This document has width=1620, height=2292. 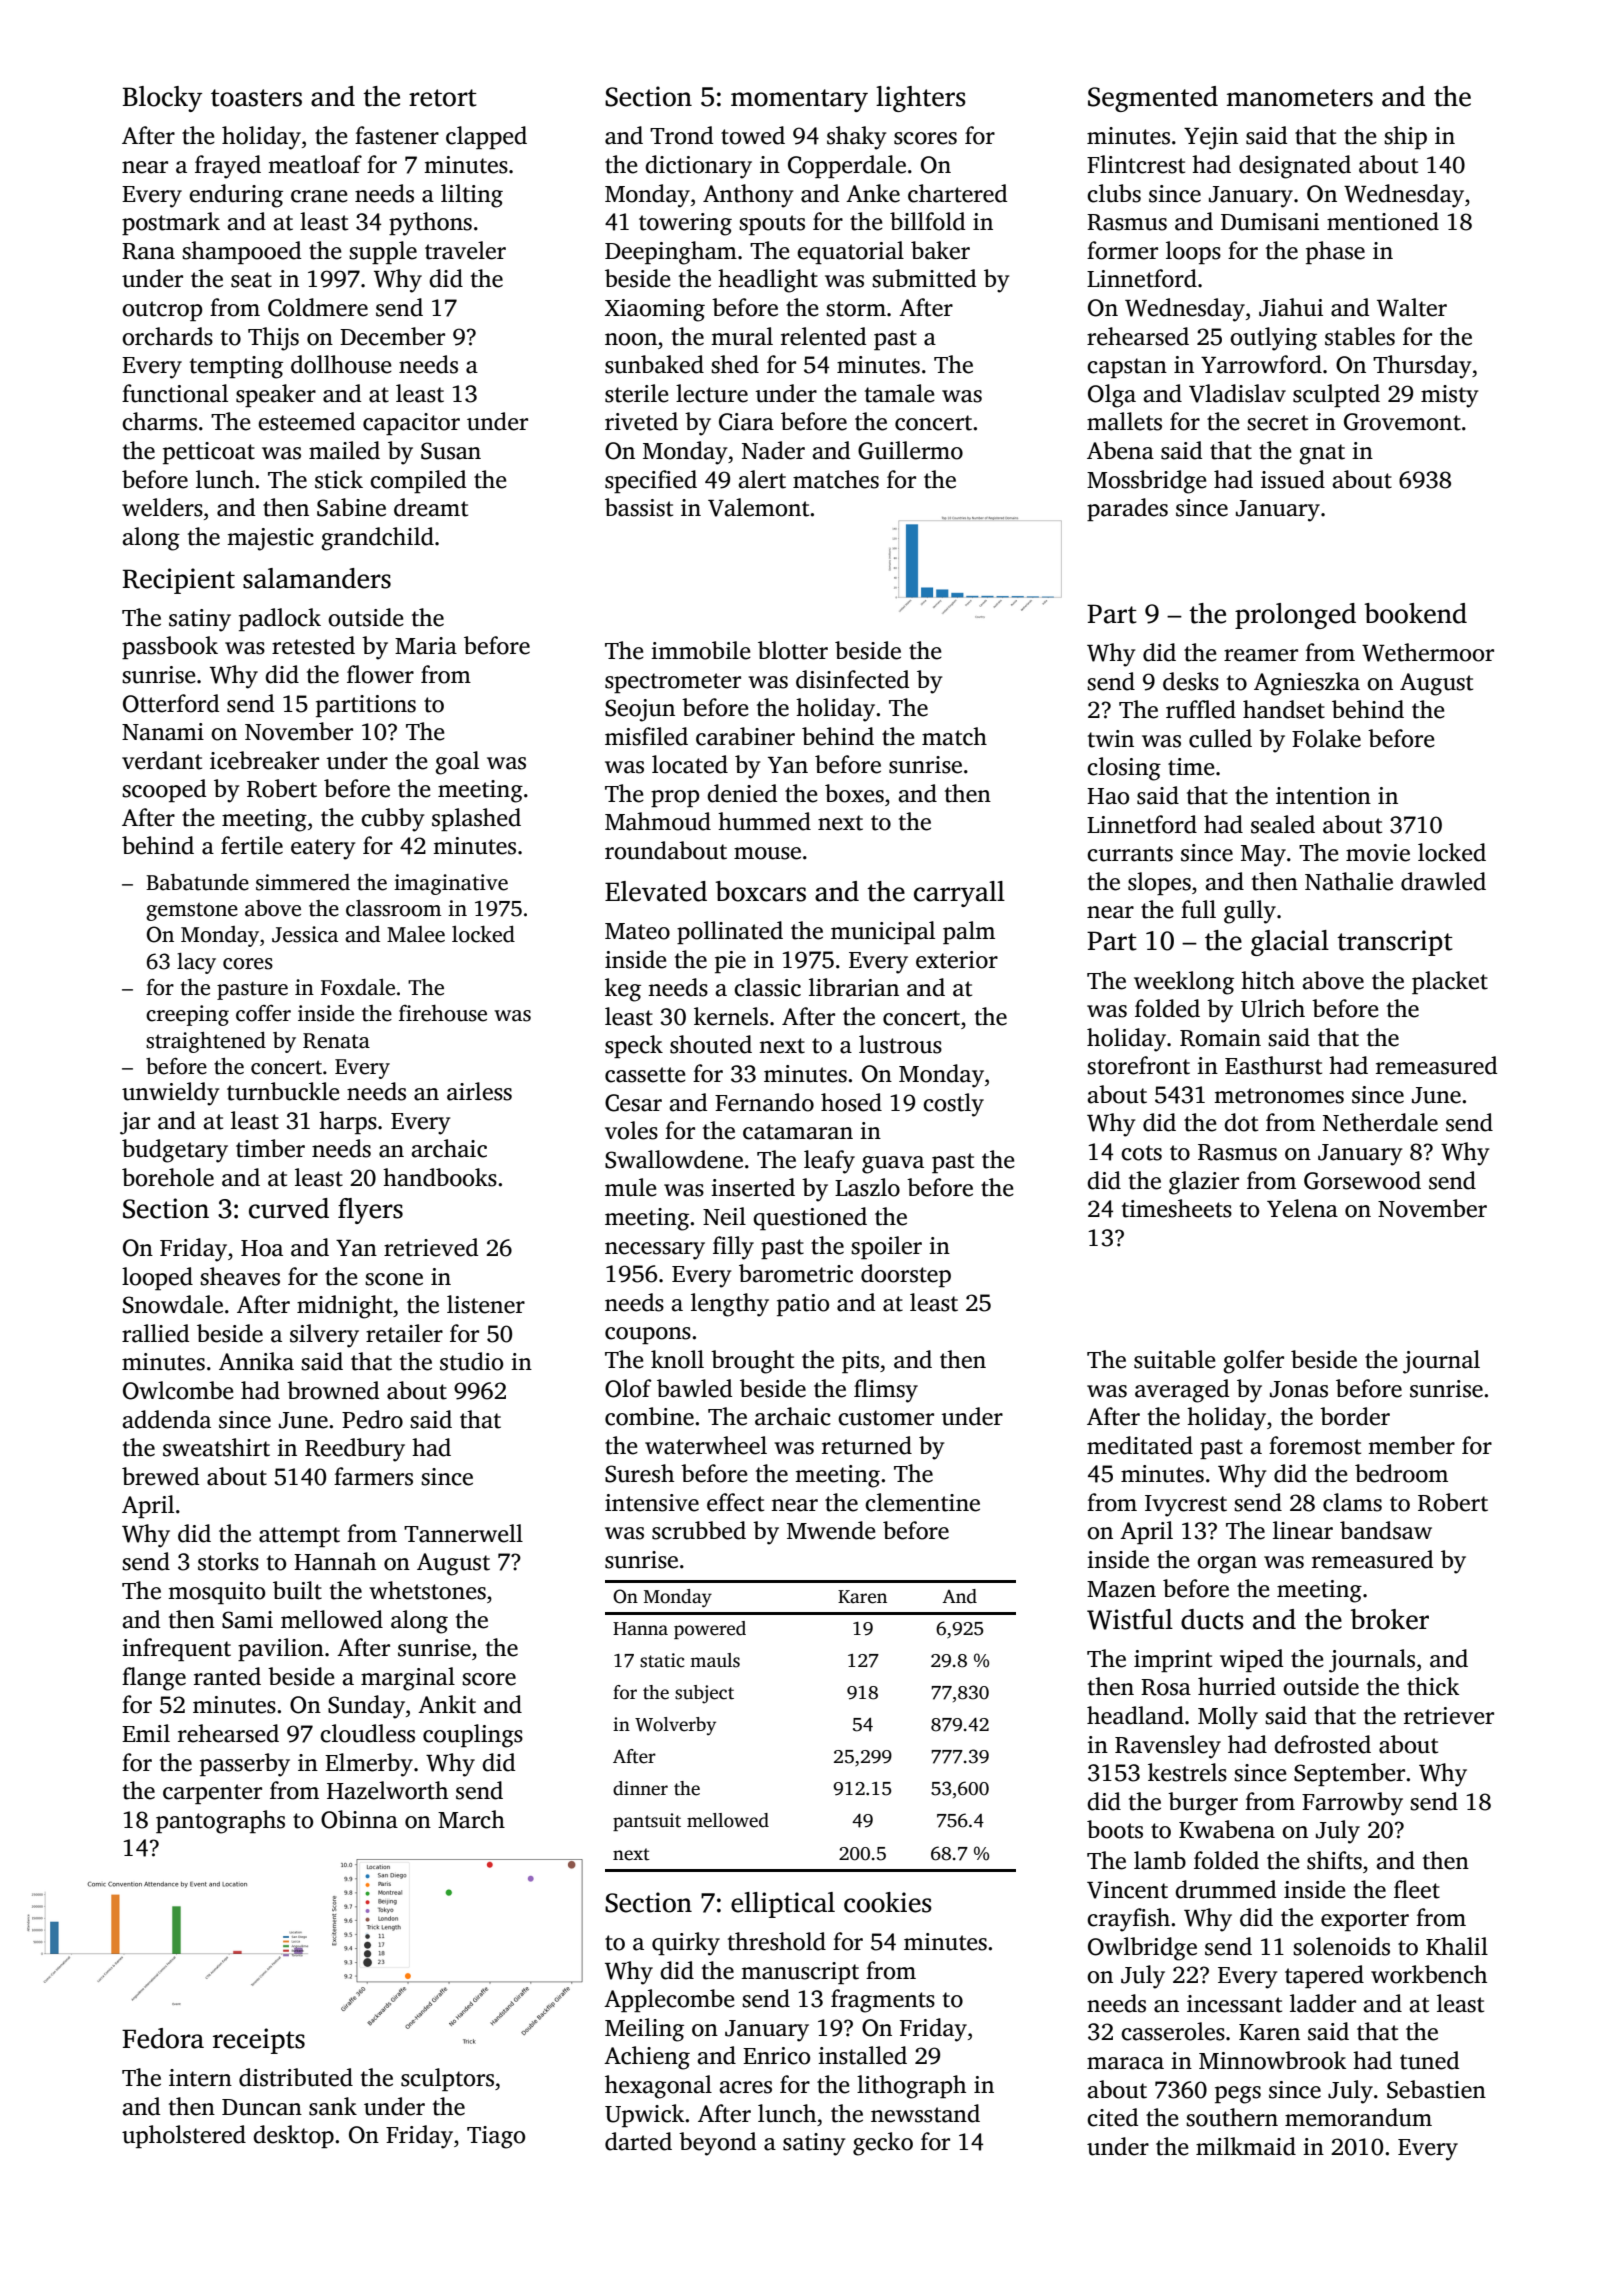 What do you see at coordinates (1153, 99) in the document?
I see `Segmented` at bounding box center [1153, 99].
